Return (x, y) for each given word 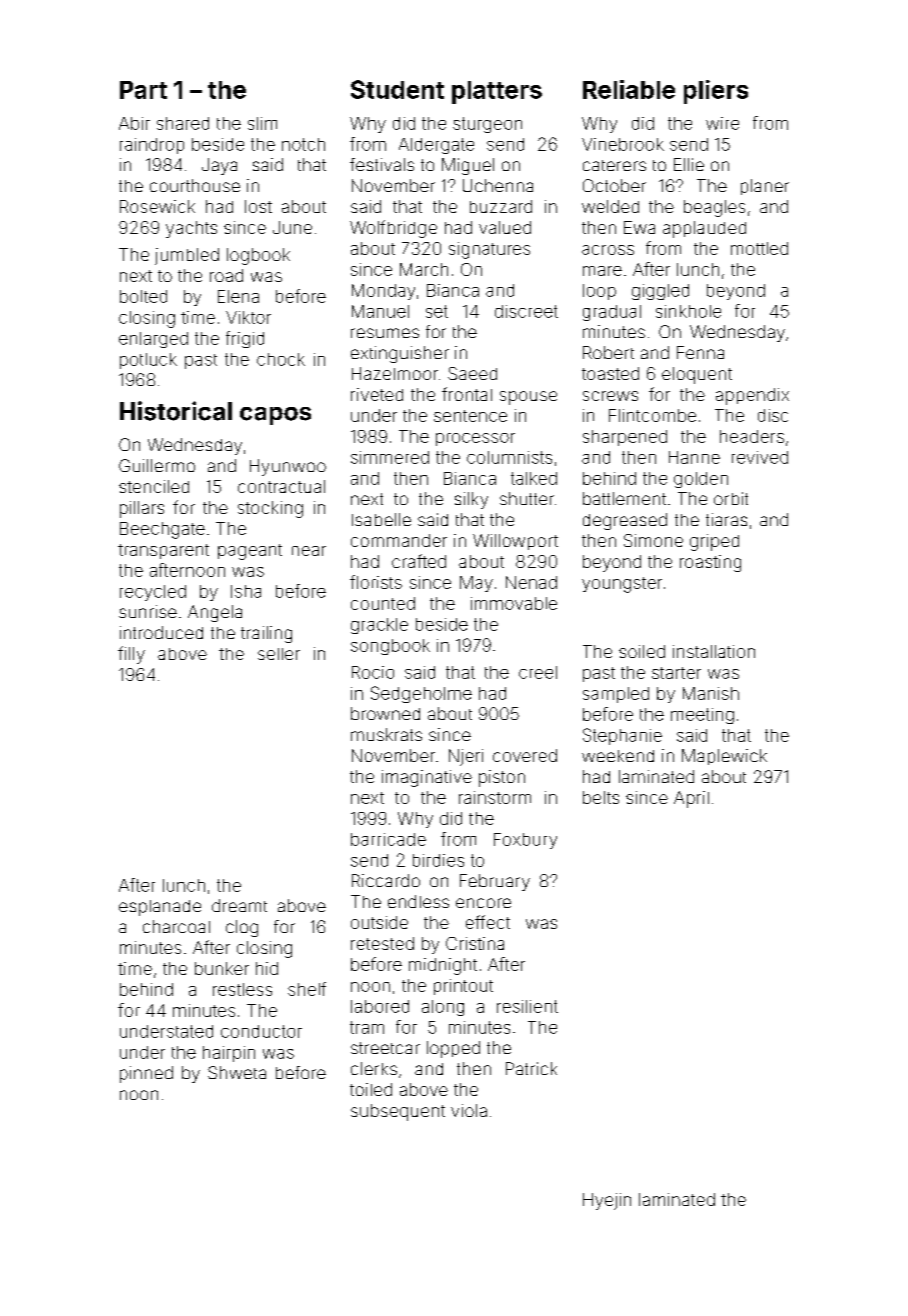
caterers (614, 165)
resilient (527, 1006)
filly (131, 655)
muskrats (386, 734)
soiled (642, 651)
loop (599, 292)
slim (262, 123)
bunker (222, 968)
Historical (176, 411)
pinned (146, 1074)
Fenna (700, 352)
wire (722, 123)
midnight (443, 966)
